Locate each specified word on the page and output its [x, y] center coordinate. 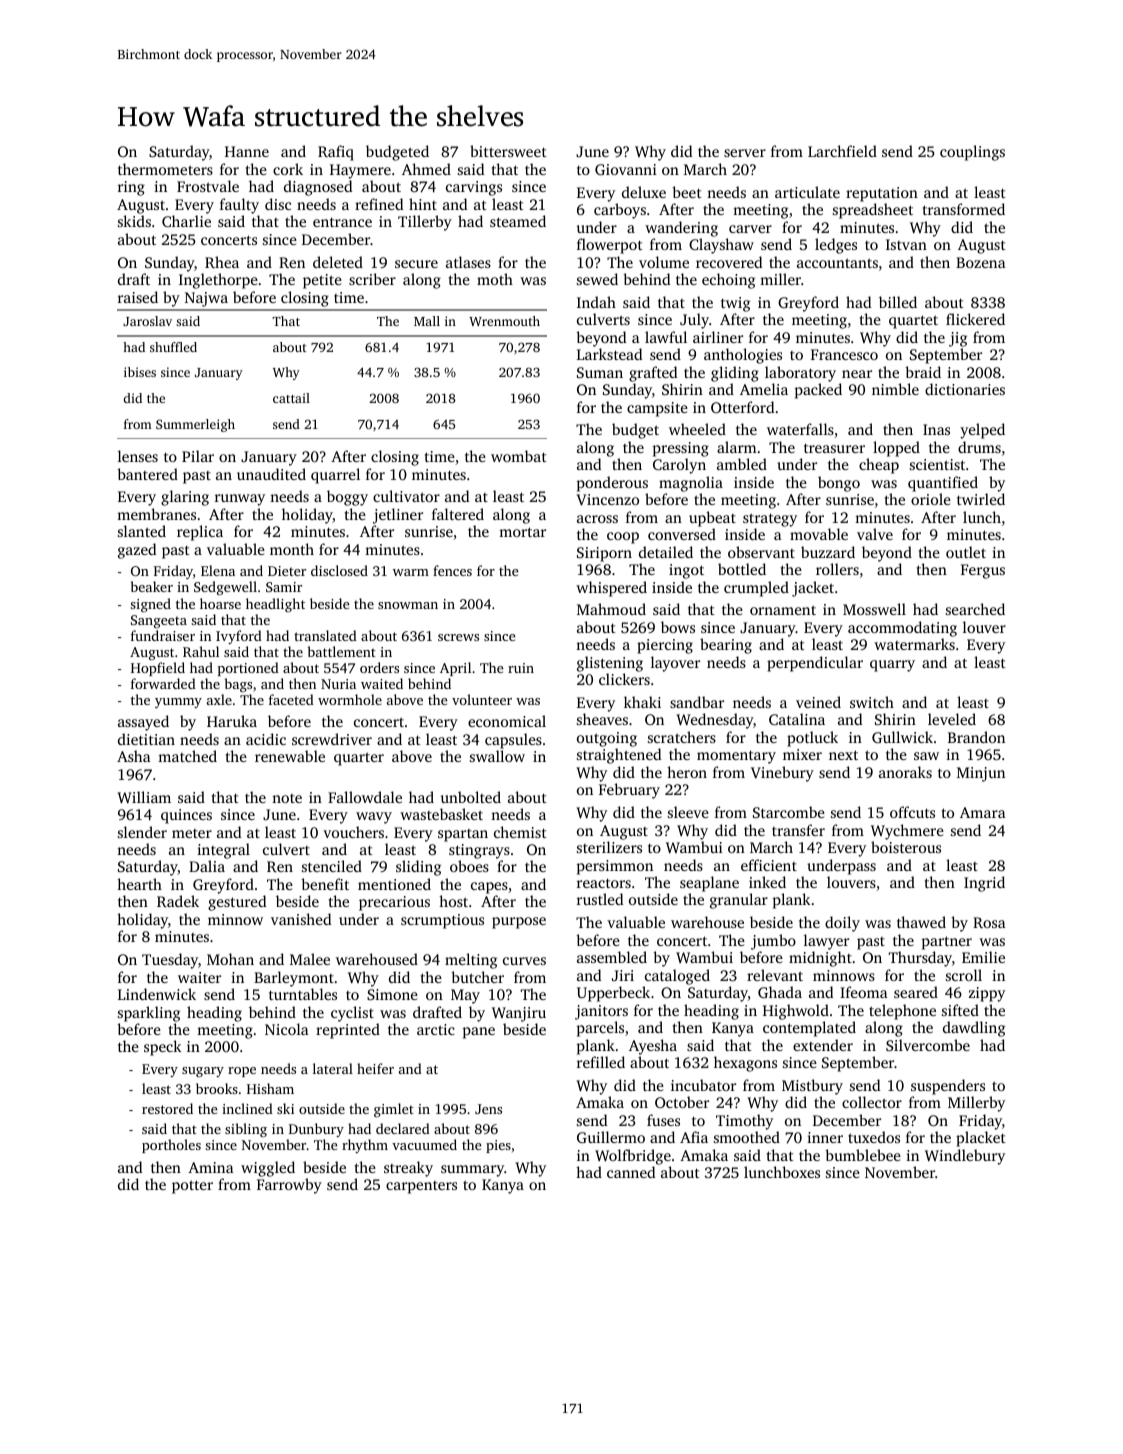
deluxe [644, 192]
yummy [178, 703]
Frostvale [208, 186]
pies [498, 1146]
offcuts [912, 812]
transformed [964, 209]
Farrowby [289, 1186]
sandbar [697, 702]
